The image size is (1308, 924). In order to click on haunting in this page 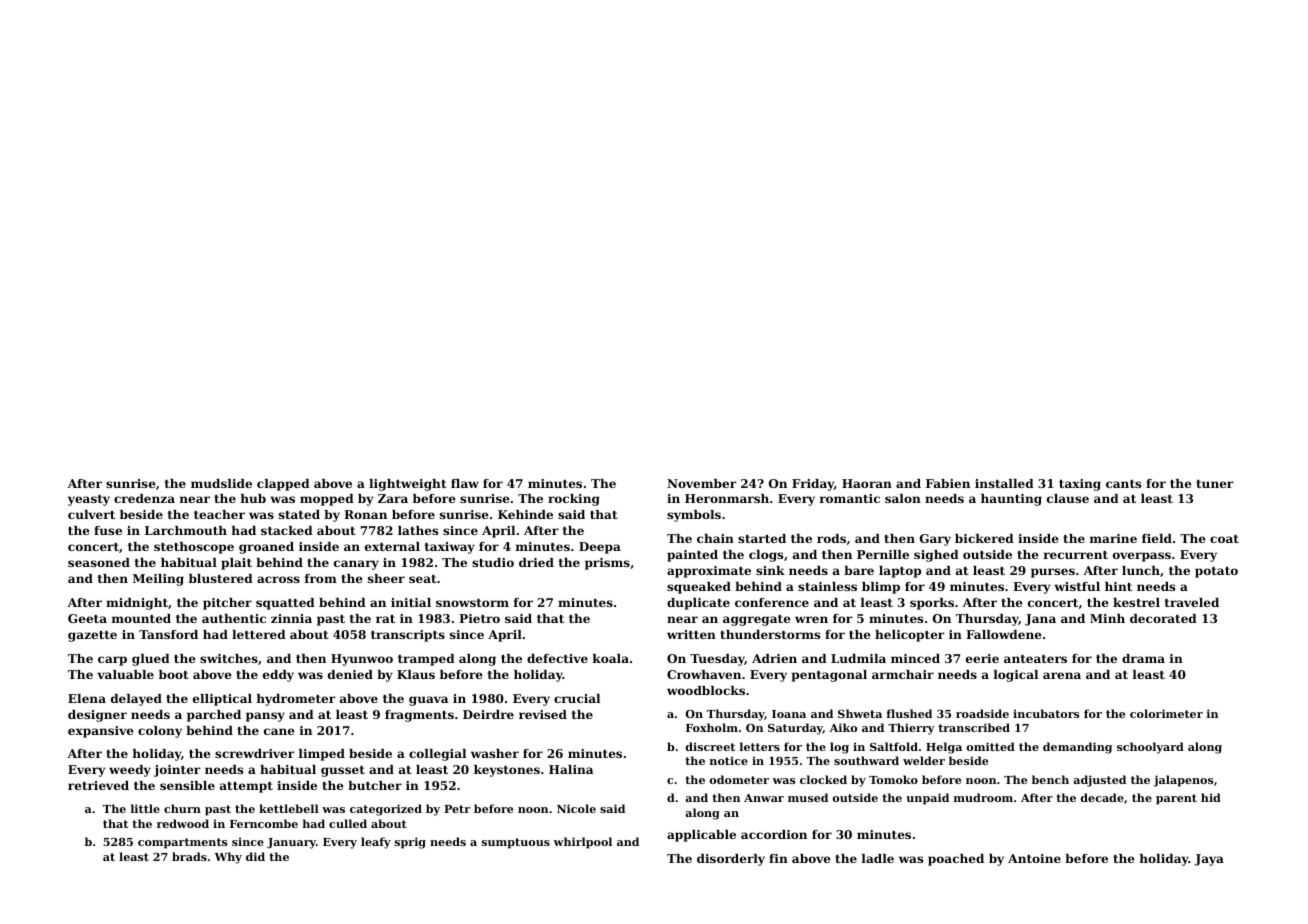, I will do `click(1011, 500)`.
